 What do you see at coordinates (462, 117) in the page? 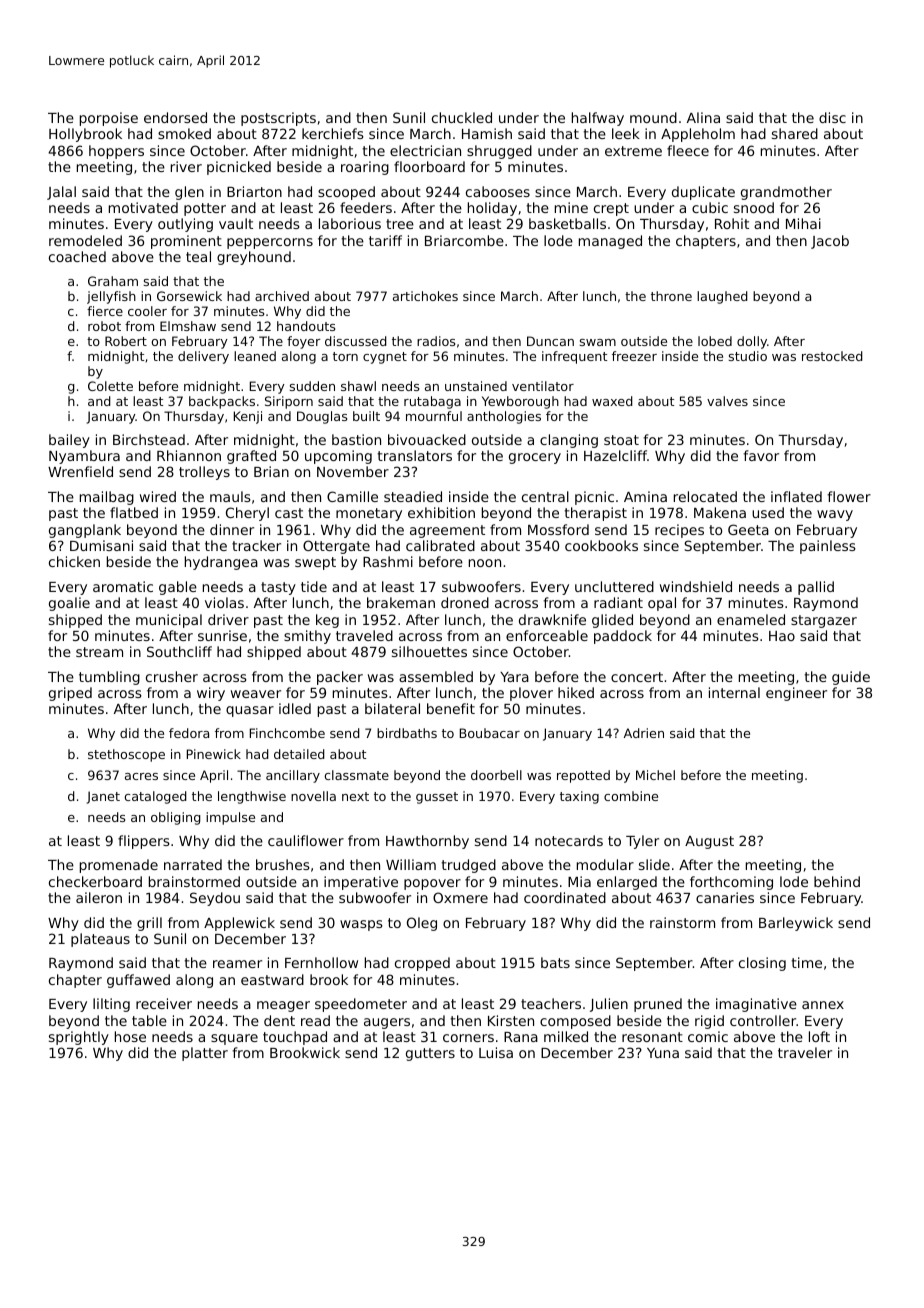
I see `chuckled` at bounding box center [462, 117].
